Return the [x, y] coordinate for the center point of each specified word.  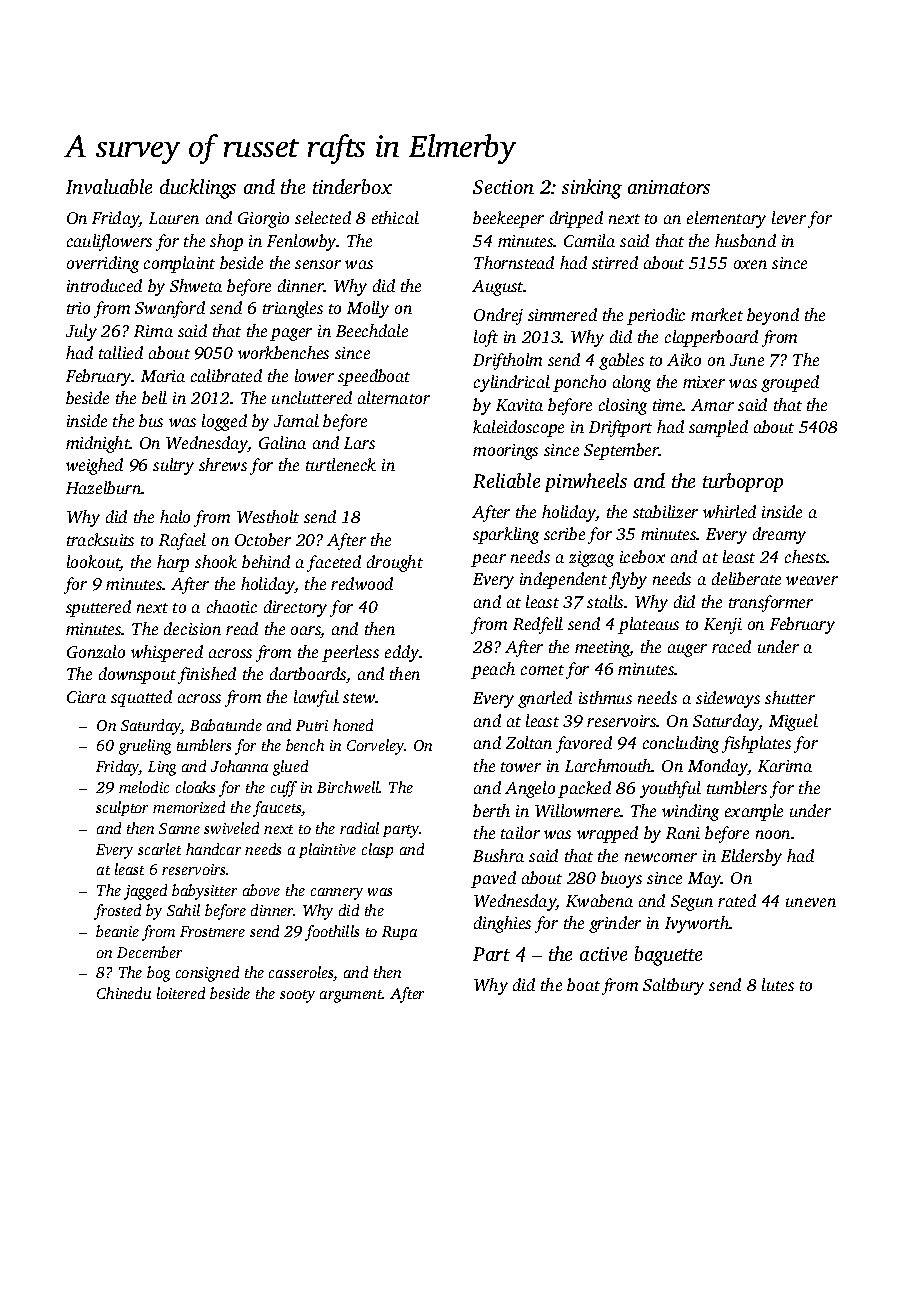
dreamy [779, 535]
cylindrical [512, 383]
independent [563, 580]
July [81, 332]
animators [669, 187]
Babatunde [226, 725]
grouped [790, 383]
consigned [207, 974]
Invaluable [109, 186]
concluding [681, 744]
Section [503, 187]
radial [359, 828]
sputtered [98, 608]
